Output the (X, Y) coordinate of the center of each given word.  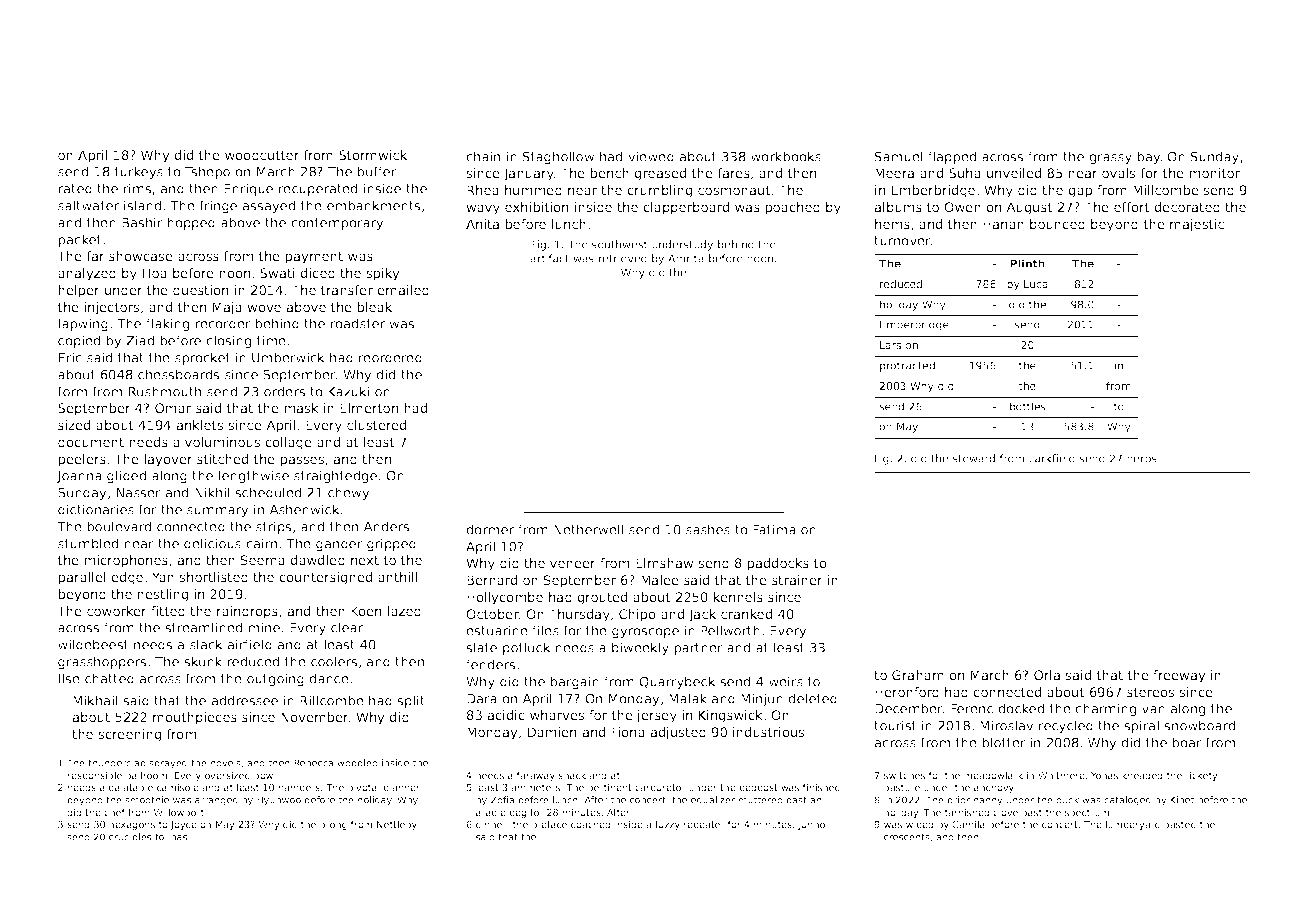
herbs (1142, 458)
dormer (490, 529)
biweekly (640, 648)
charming (1105, 709)
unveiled (1014, 173)
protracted (907, 366)
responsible (95, 776)
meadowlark (993, 775)
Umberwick (288, 357)
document (91, 442)
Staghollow (558, 157)
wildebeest (93, 644)
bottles (1028, 406)
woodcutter (262, 155)
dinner (491, 824)
